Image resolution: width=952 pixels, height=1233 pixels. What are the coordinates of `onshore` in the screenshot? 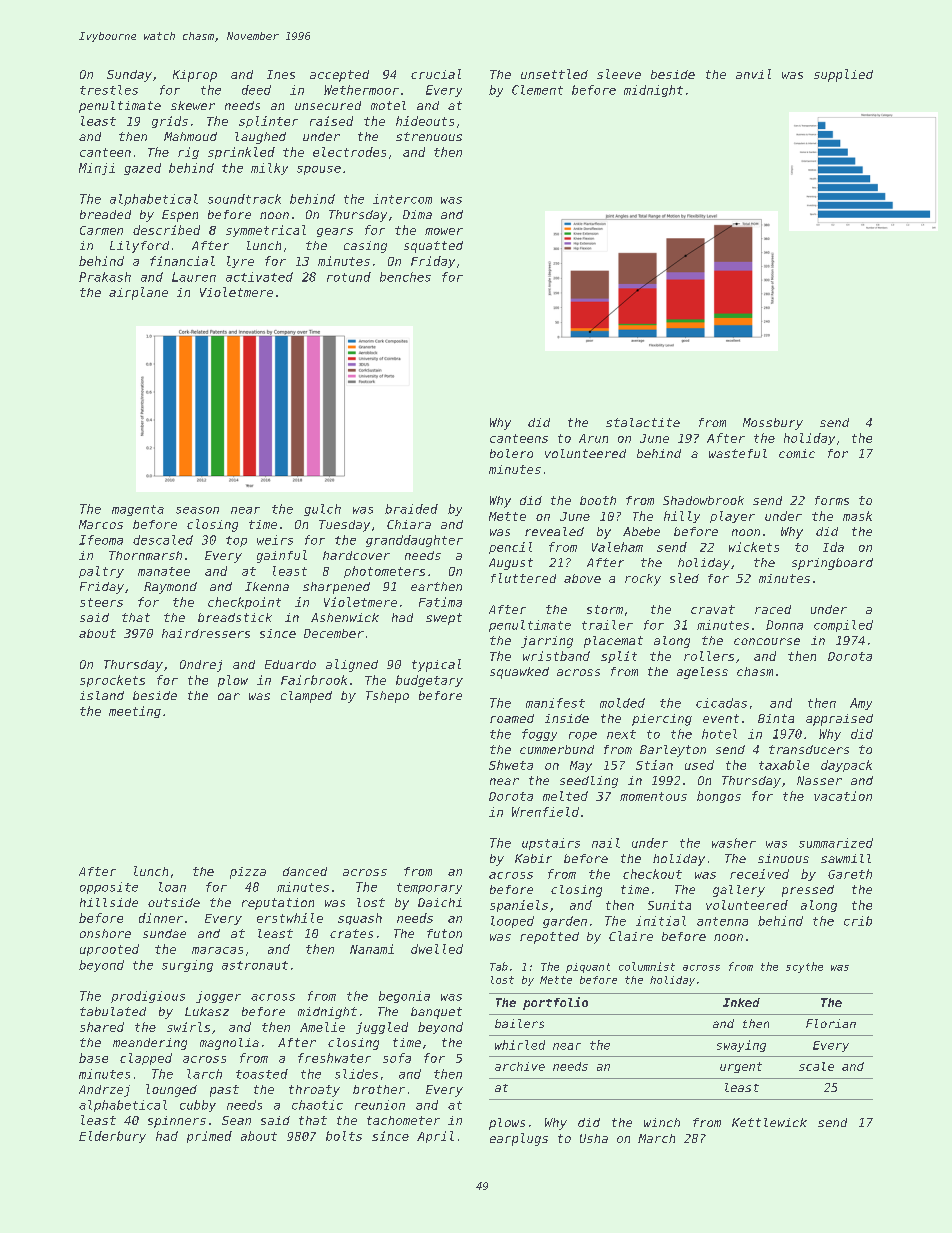 It's located at (105, 933).
